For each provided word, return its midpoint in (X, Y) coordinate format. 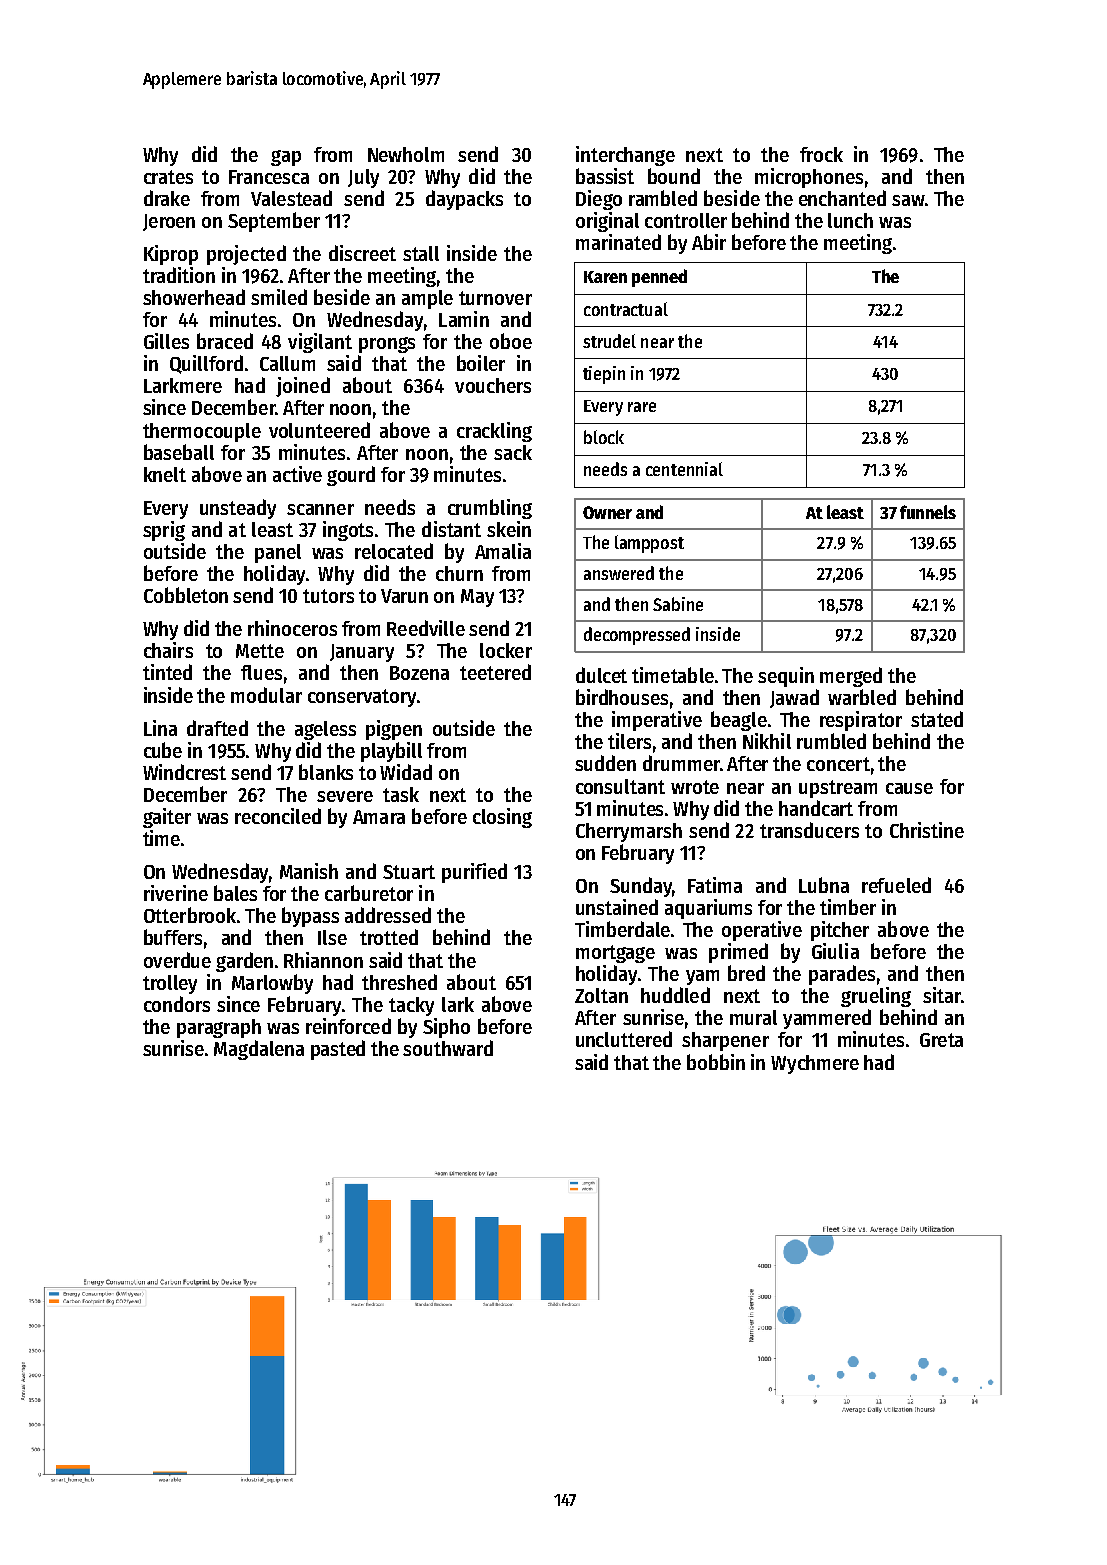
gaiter (167, 818)
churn (459, 573)
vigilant (320, 343)
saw (908, 200)
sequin (786, 677)
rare (642, 407)
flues (261, 672)
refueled (896, 885)
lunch (850, 220)
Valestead (291, 198)
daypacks (464, 200)
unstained (617, 907)
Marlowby (272, 984)
